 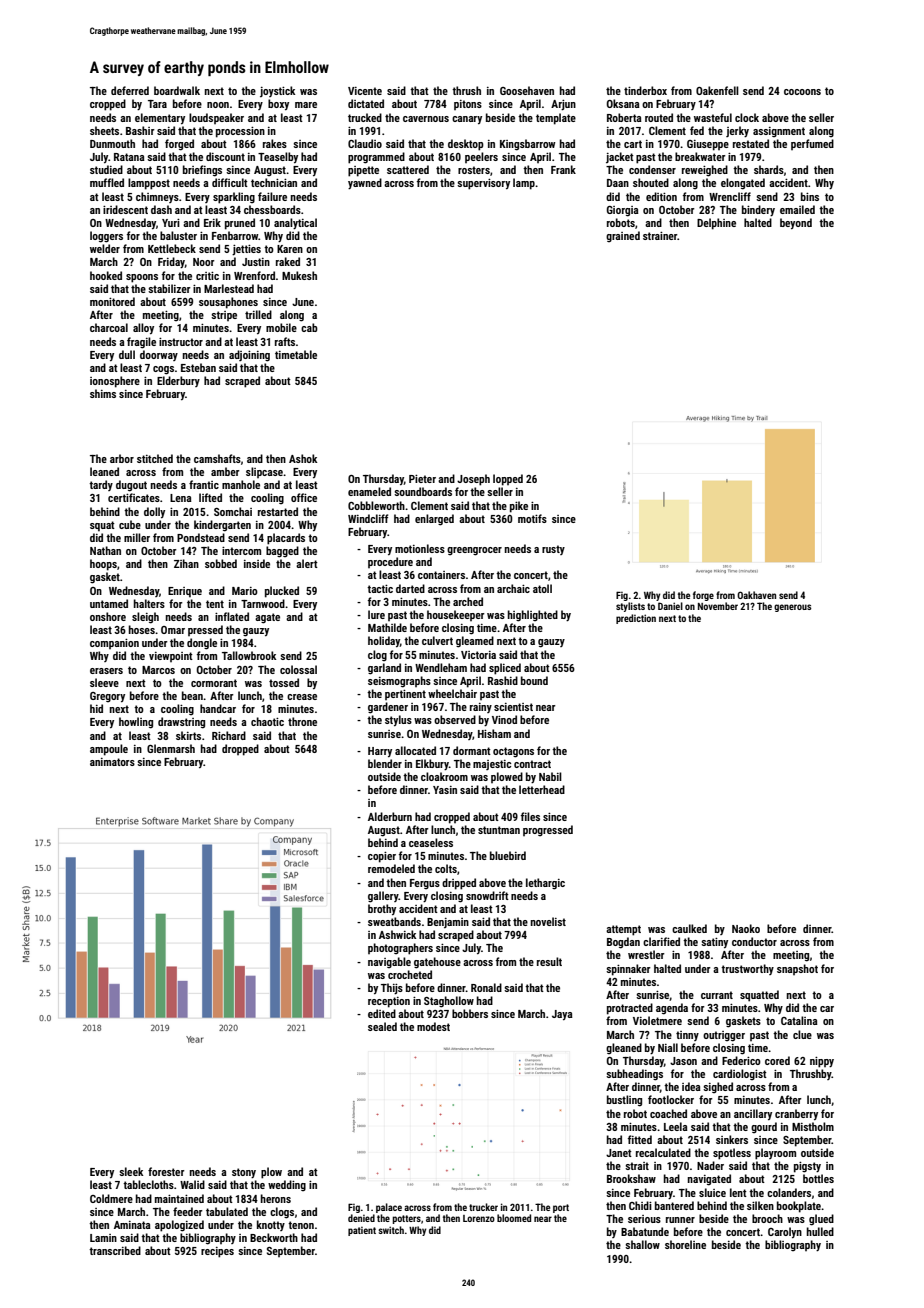 I want to click on patient, so click(x=362, y=1231).
